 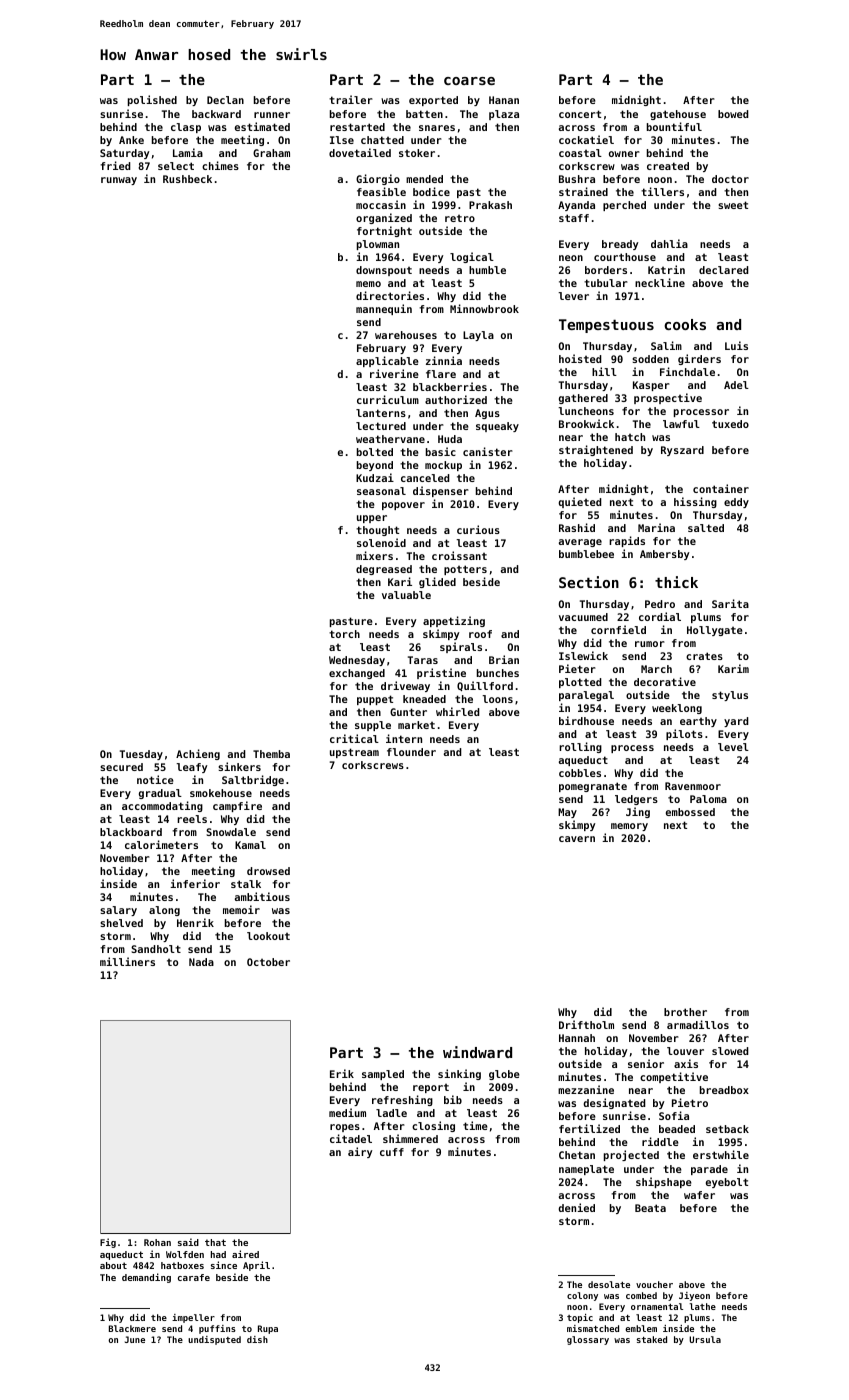 What do you see at coordinates (504, 100) in the screenshot?
I see `Hanan` at bounding box center [504, 100].
